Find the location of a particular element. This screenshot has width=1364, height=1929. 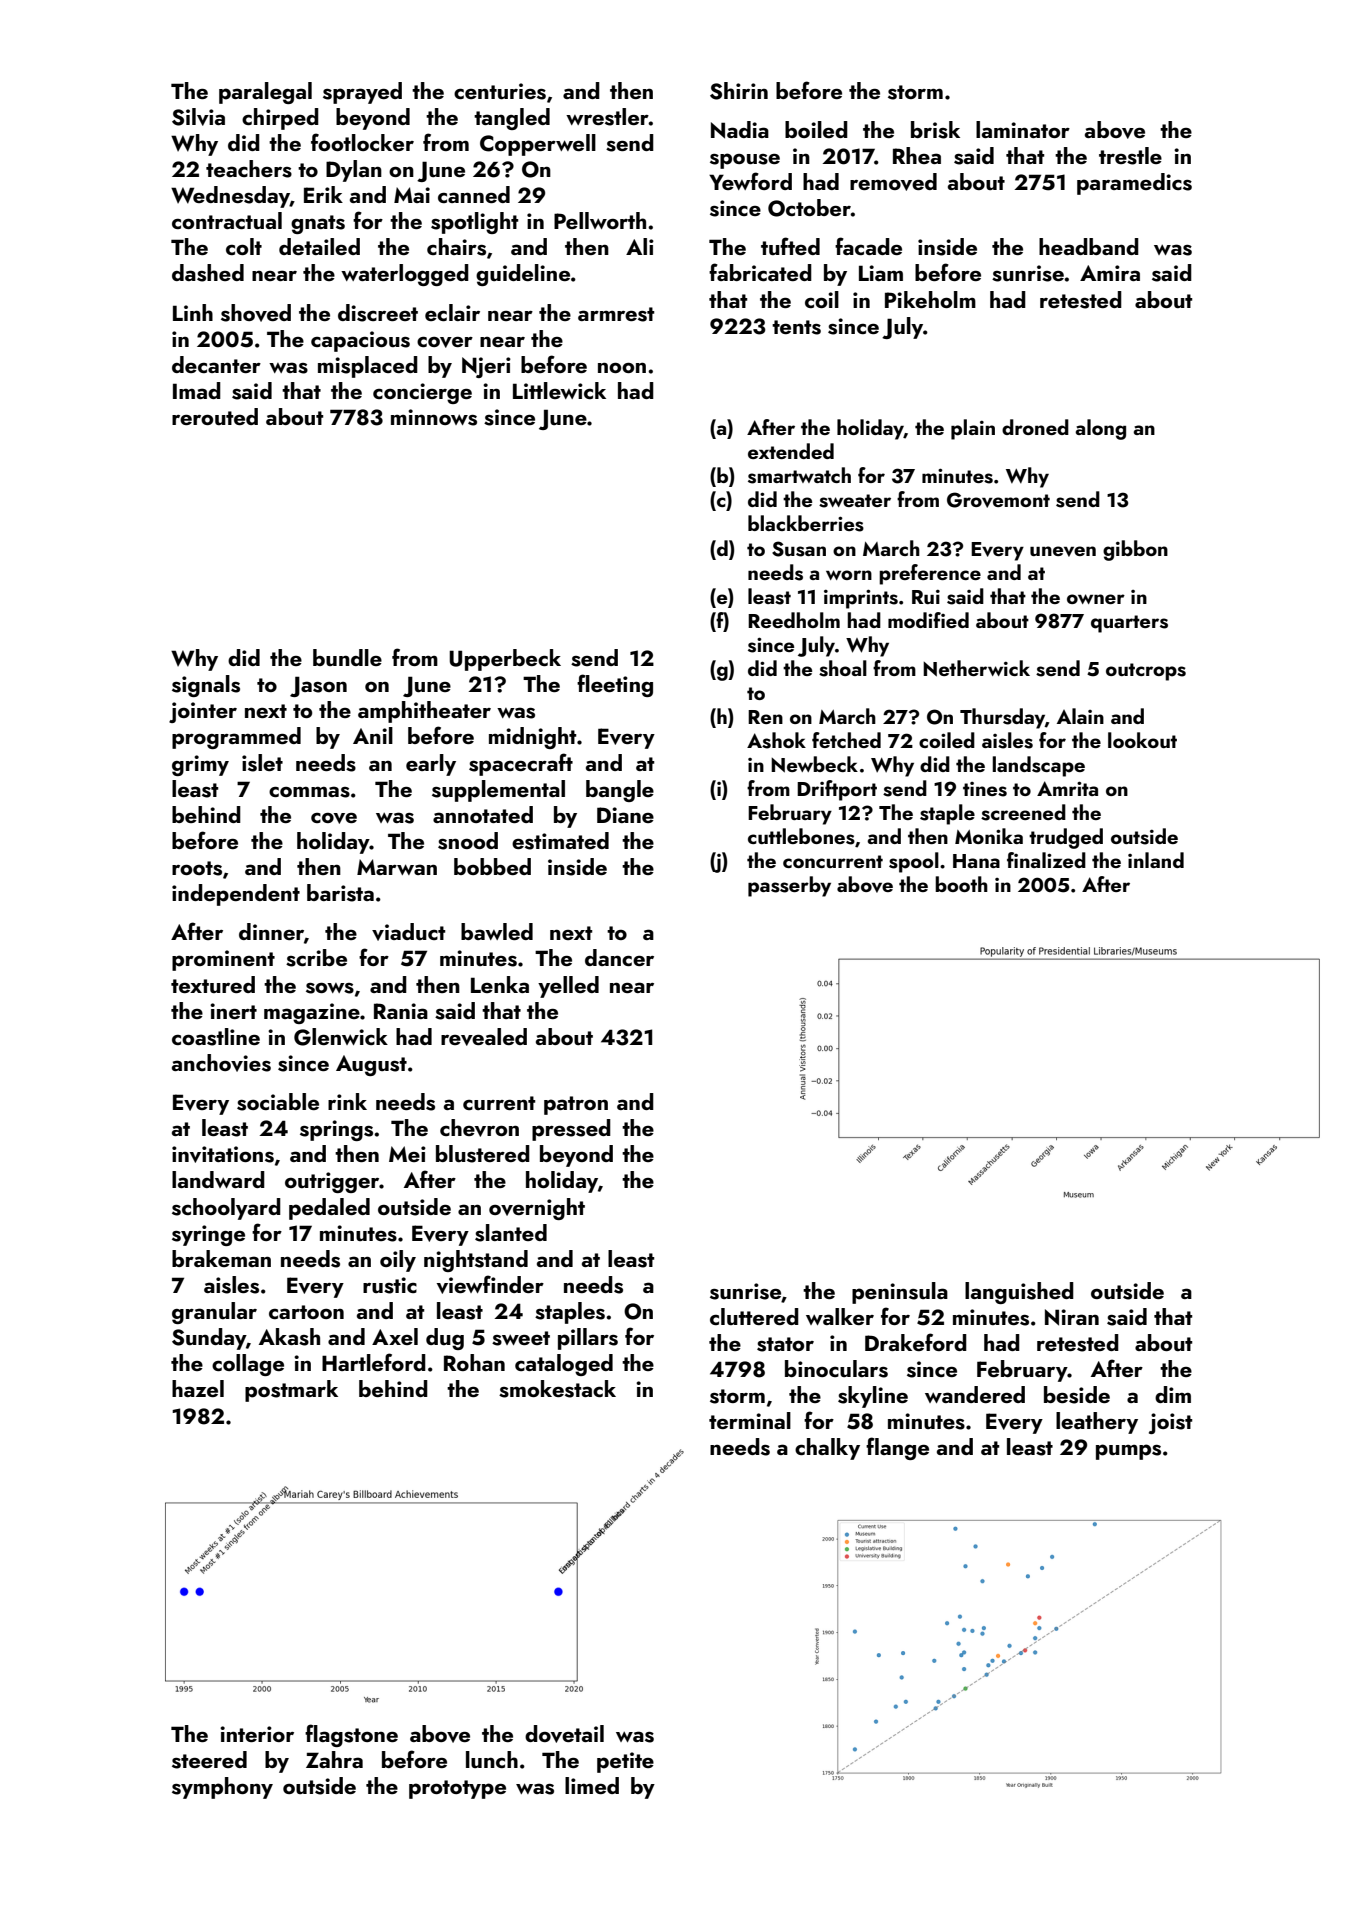

lookout is located at coordinates (1142, 740).
